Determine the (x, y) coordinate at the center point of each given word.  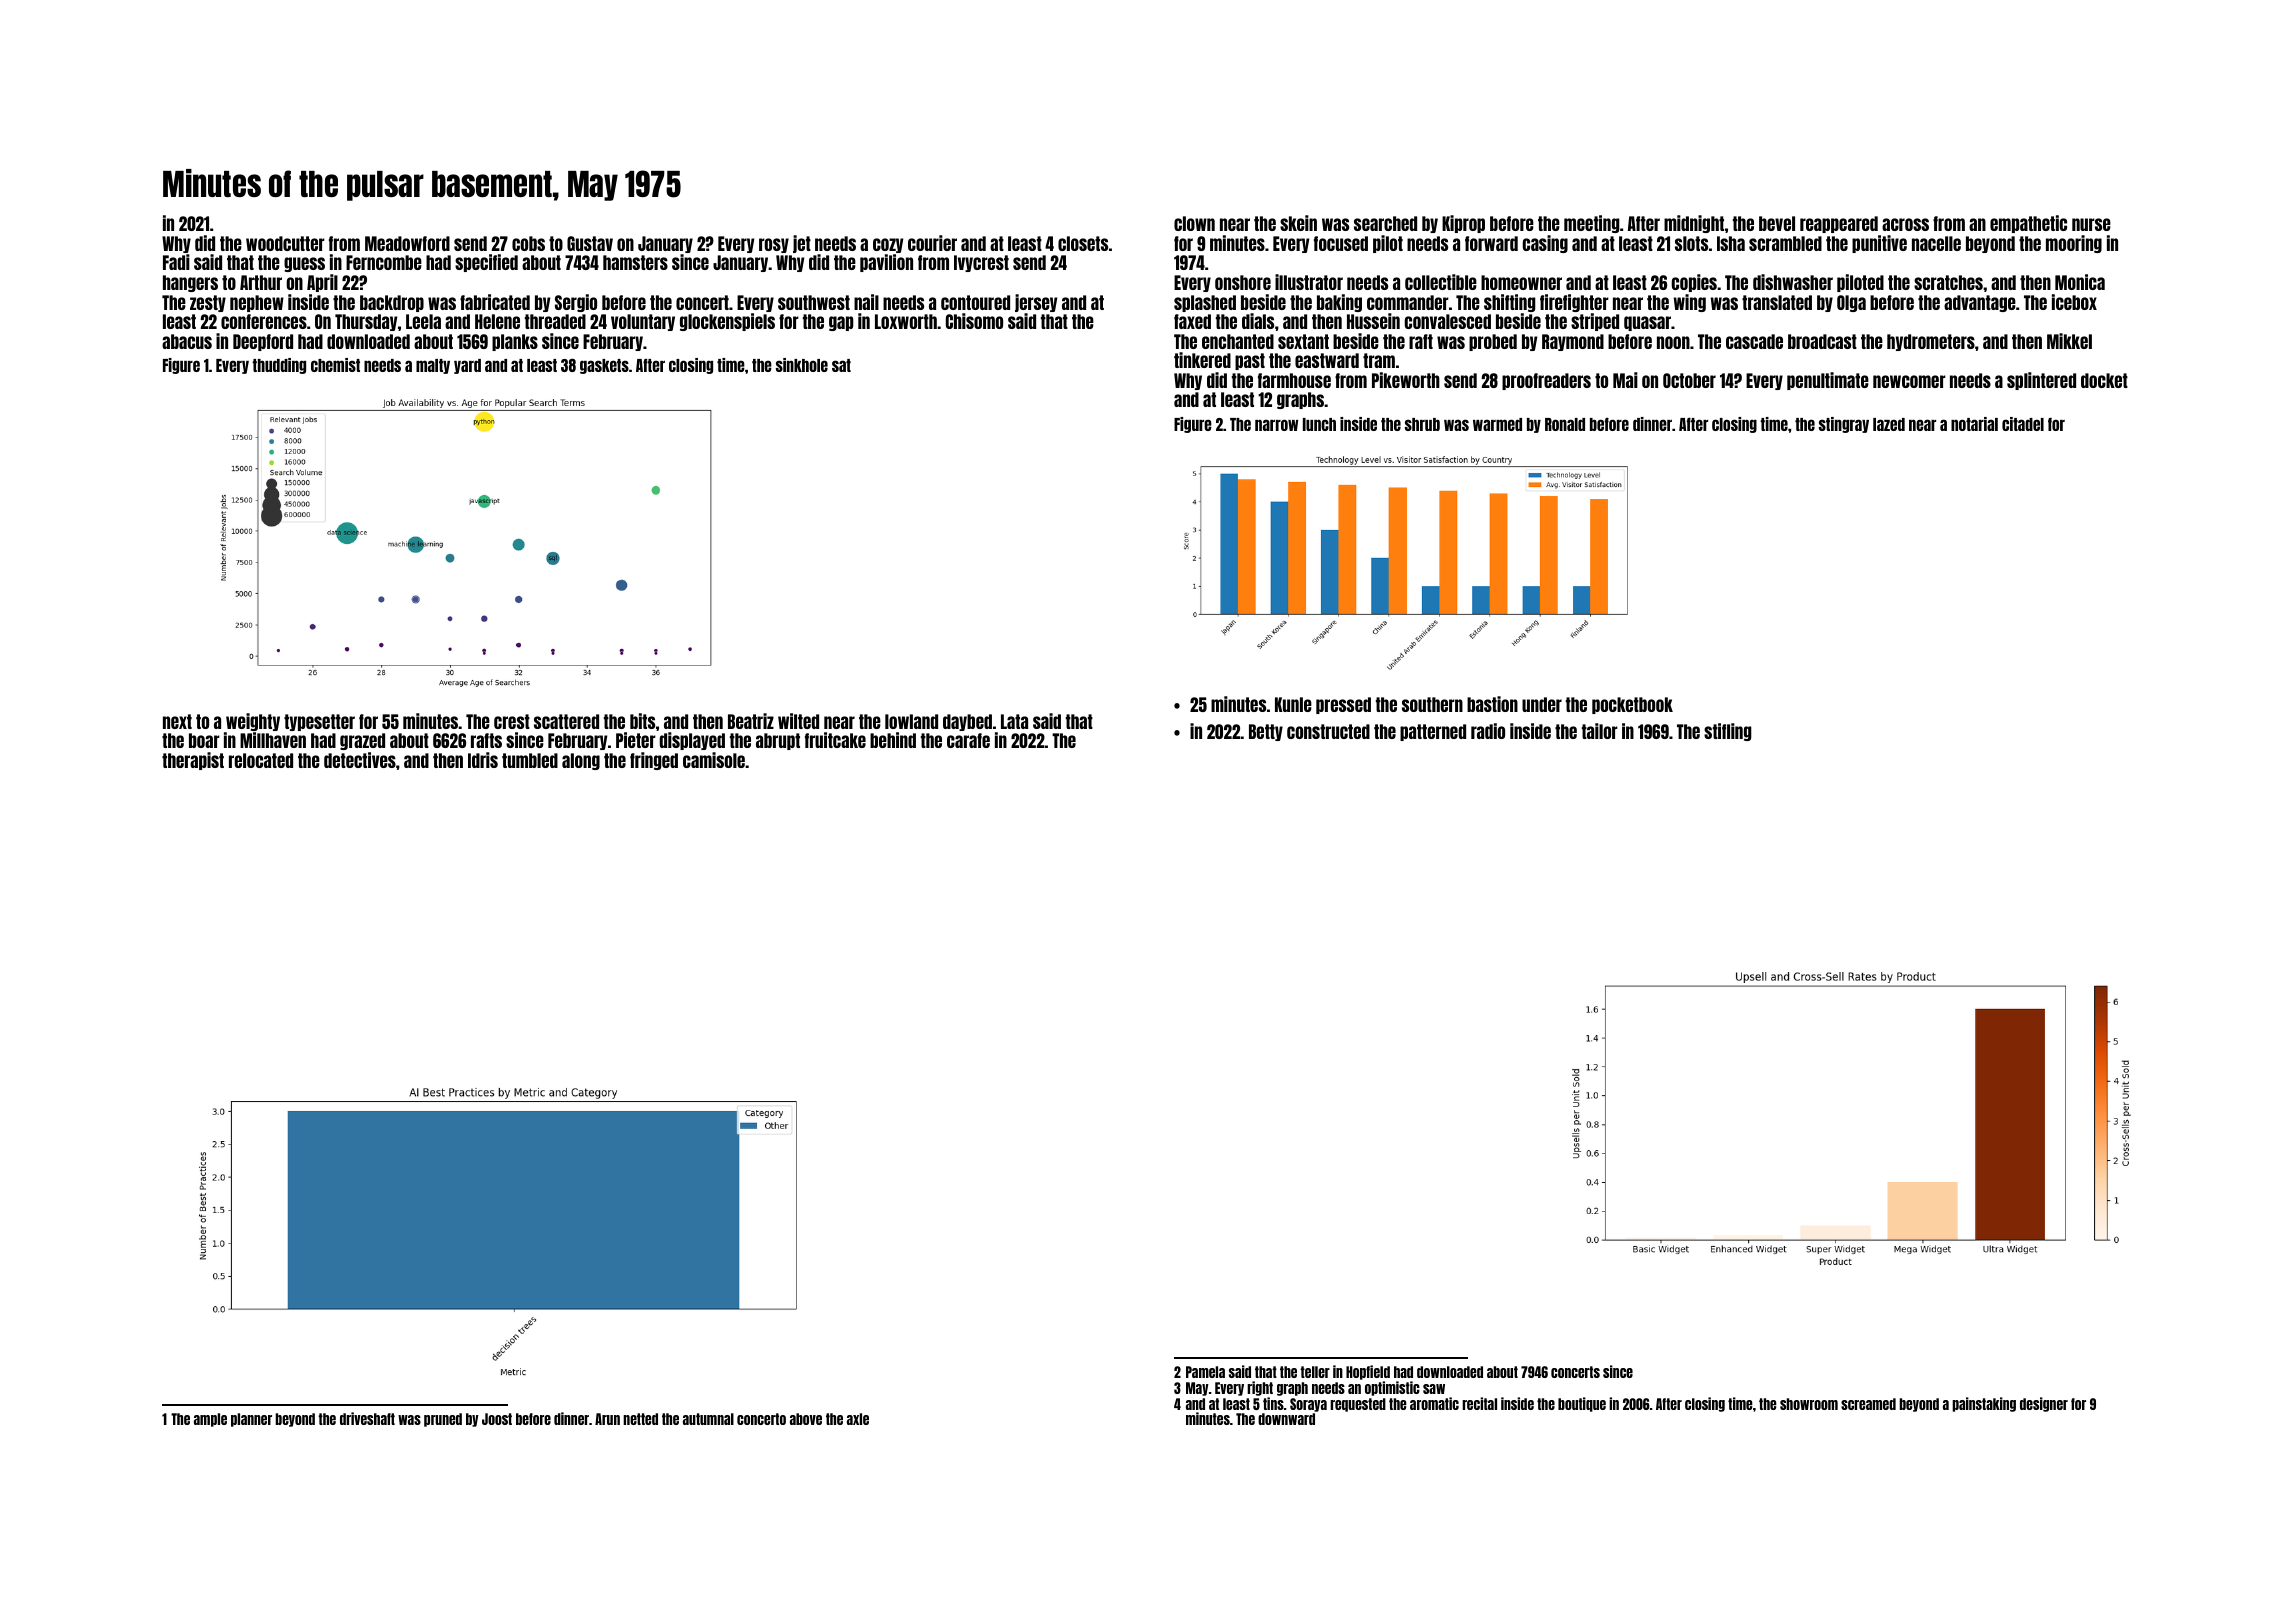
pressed (1343, 705)
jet (802, 244)
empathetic (2028, 224)
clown (1194, 223)
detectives (360, 760)
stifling (1728, 732)
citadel (2023, 424)
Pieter (636, 740)
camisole (714, 760)
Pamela (1205, 1372)
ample (210, 1420)
